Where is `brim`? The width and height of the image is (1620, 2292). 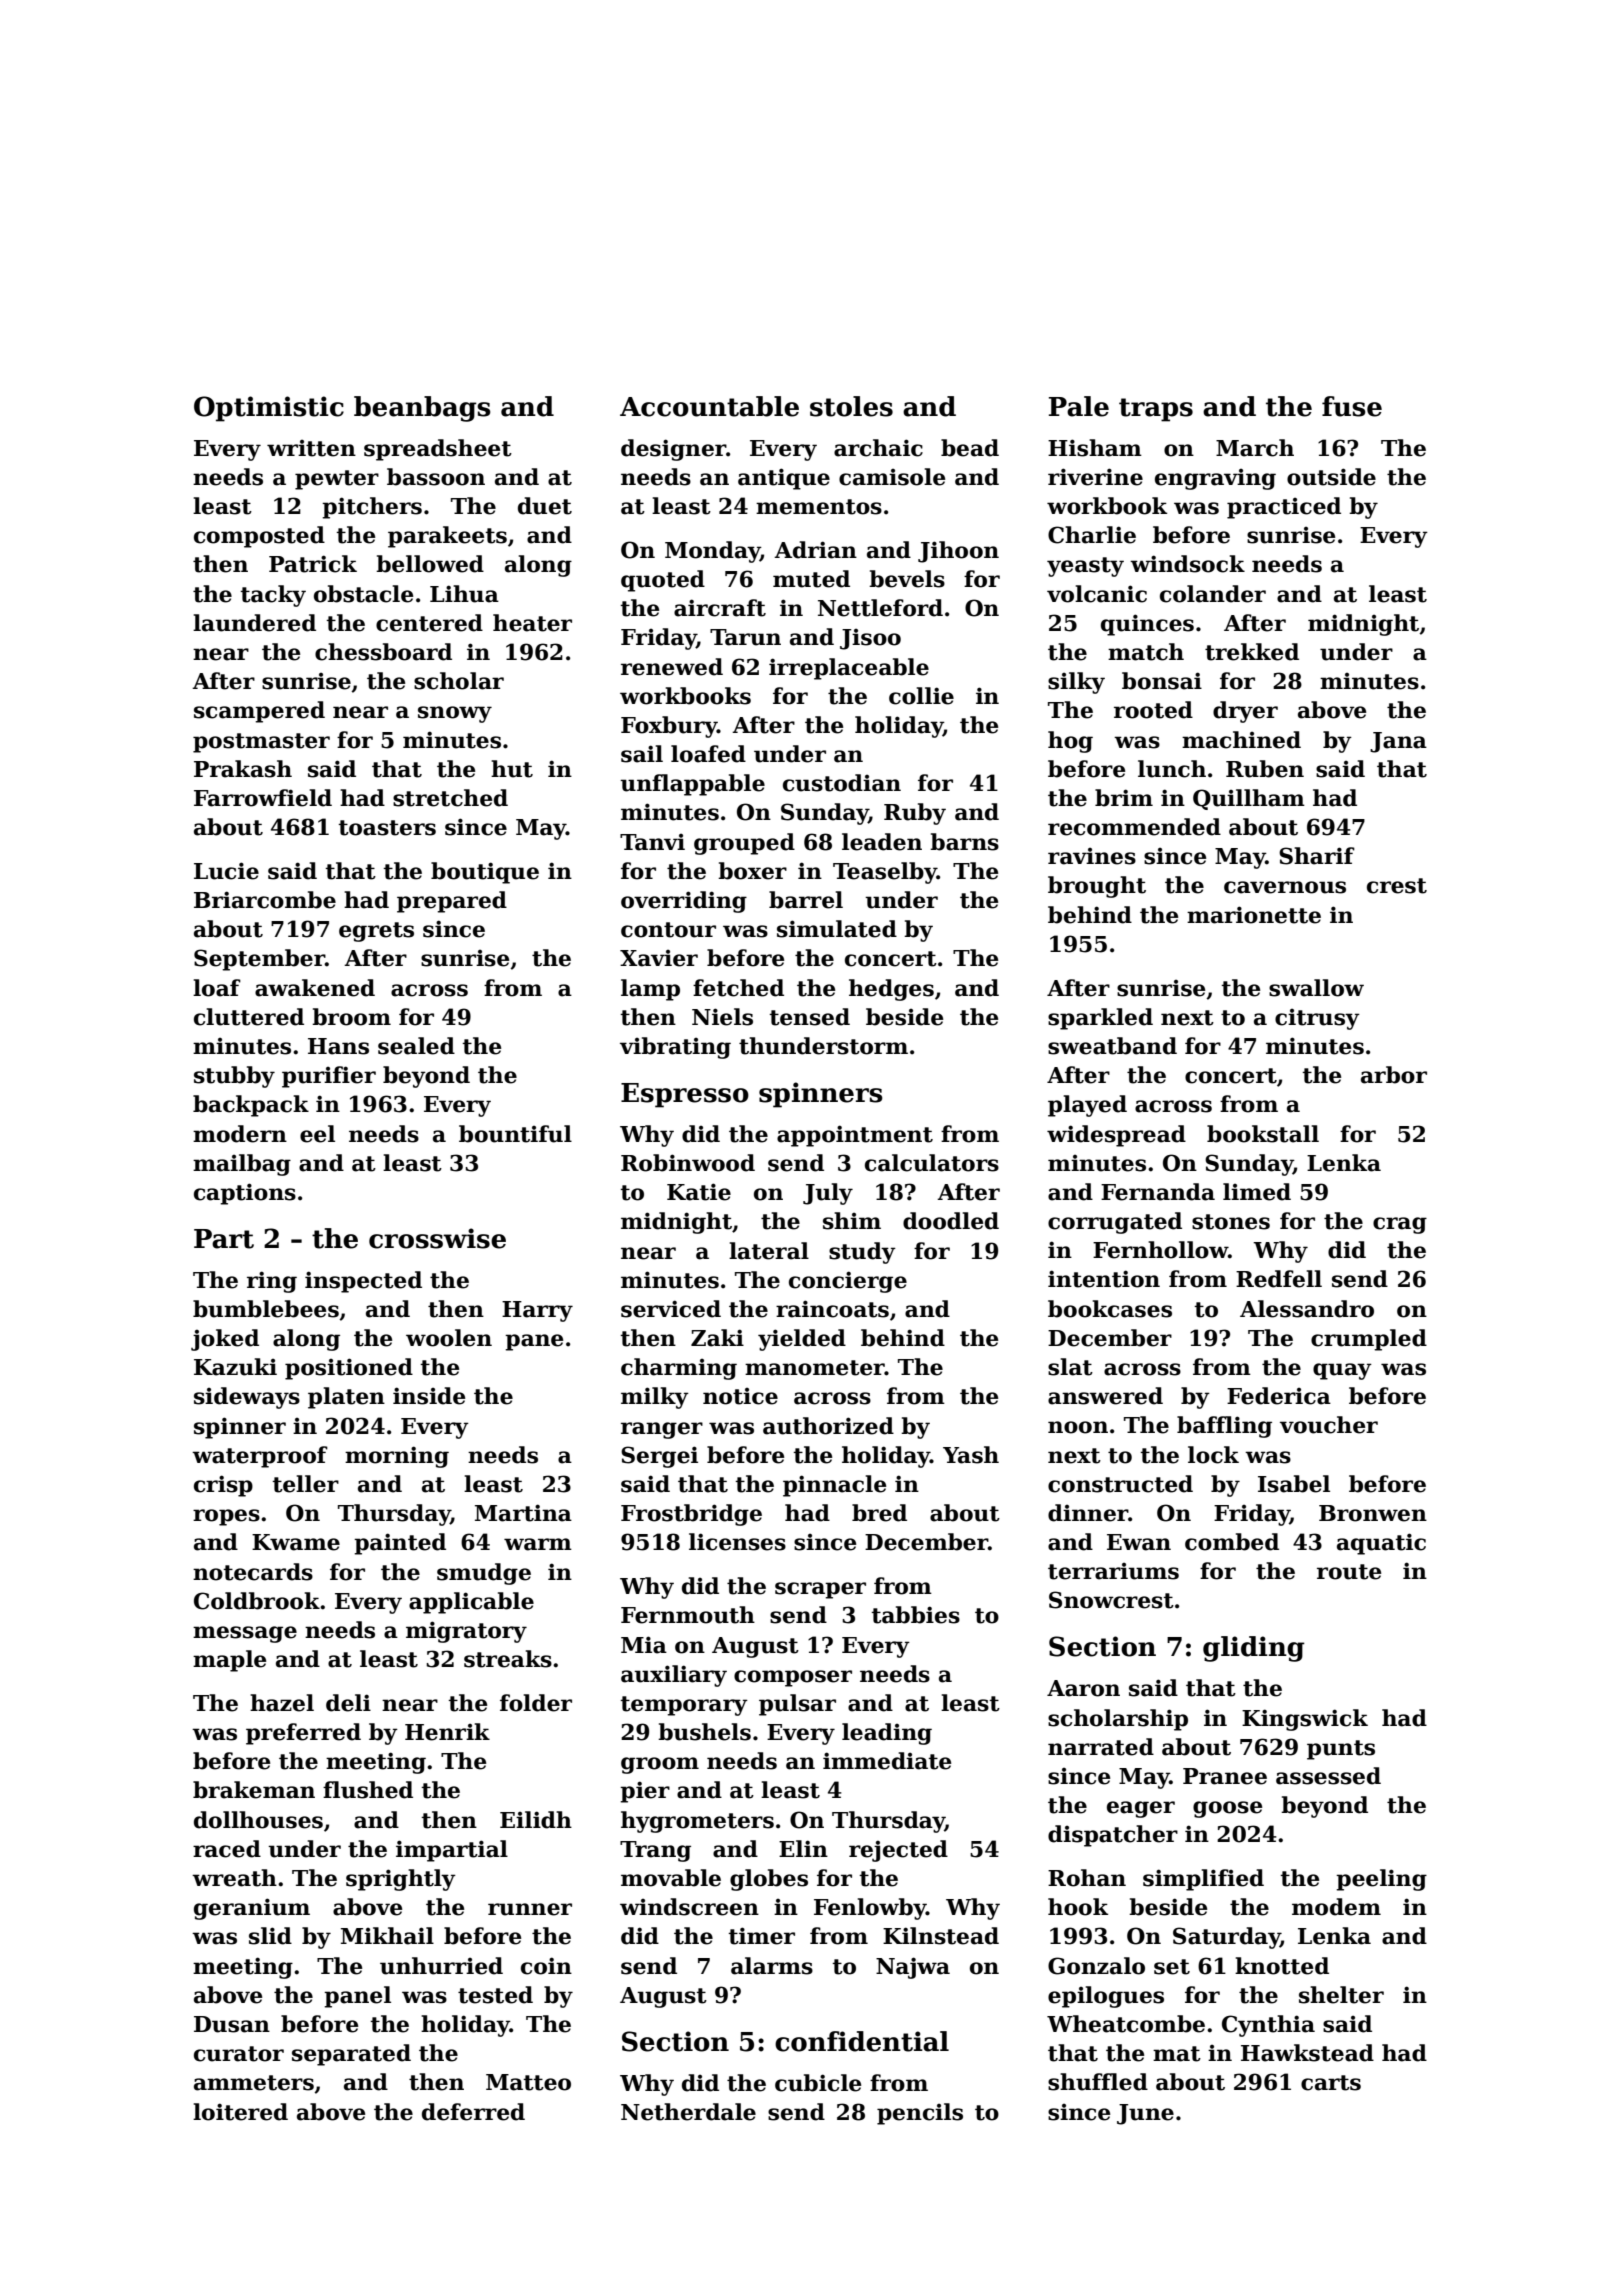
brim is located at coordinates (1124, 798).
